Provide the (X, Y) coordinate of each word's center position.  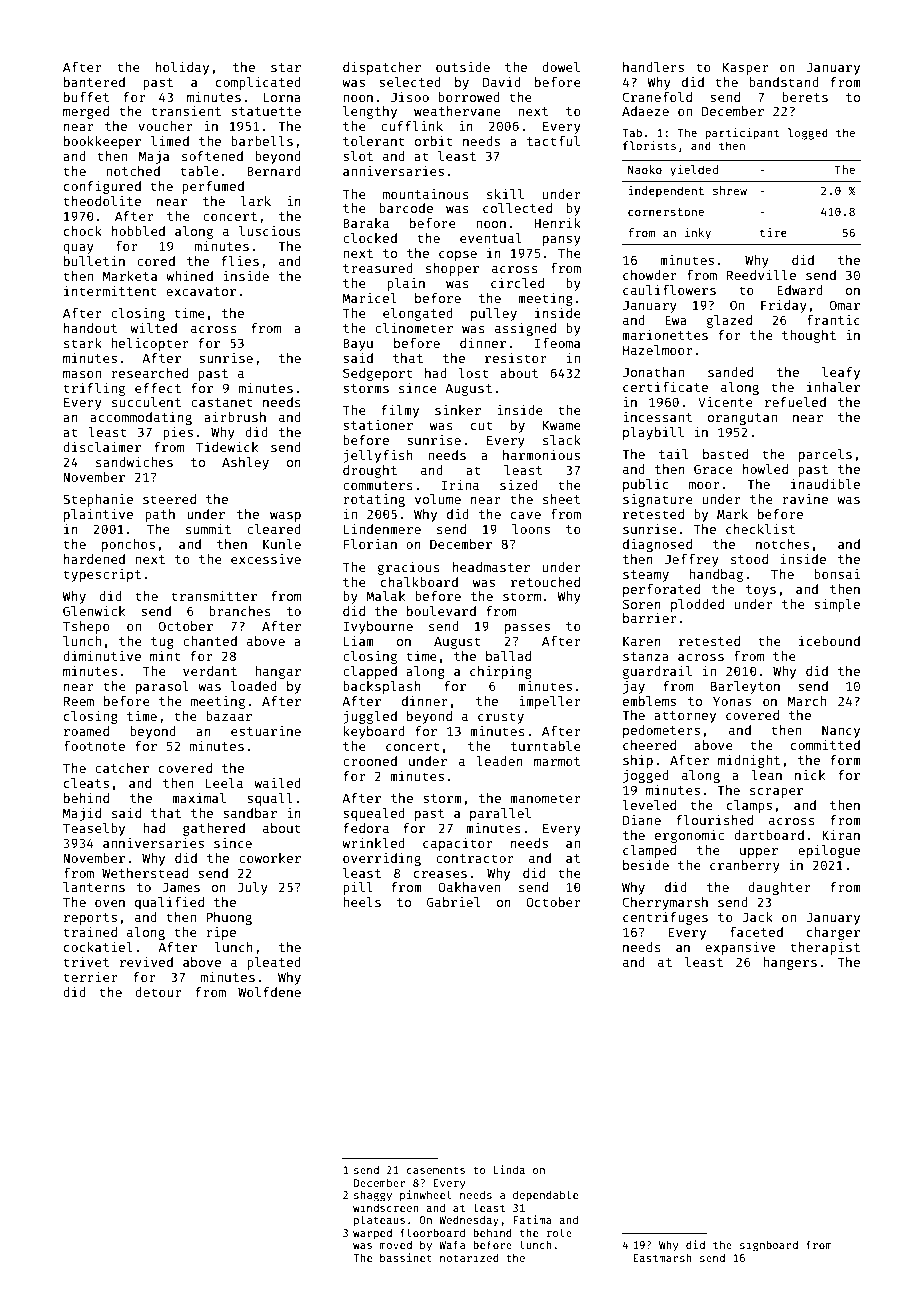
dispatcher (382, 68)
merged (86, 112)
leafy (841, 373)
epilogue (829, 851)
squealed (374, 814)
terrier (90, 977)
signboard (769, 1246)
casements (436, 1170)
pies (178, 433)
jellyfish (378, 456)
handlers (653, 67)
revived (146, 962)
